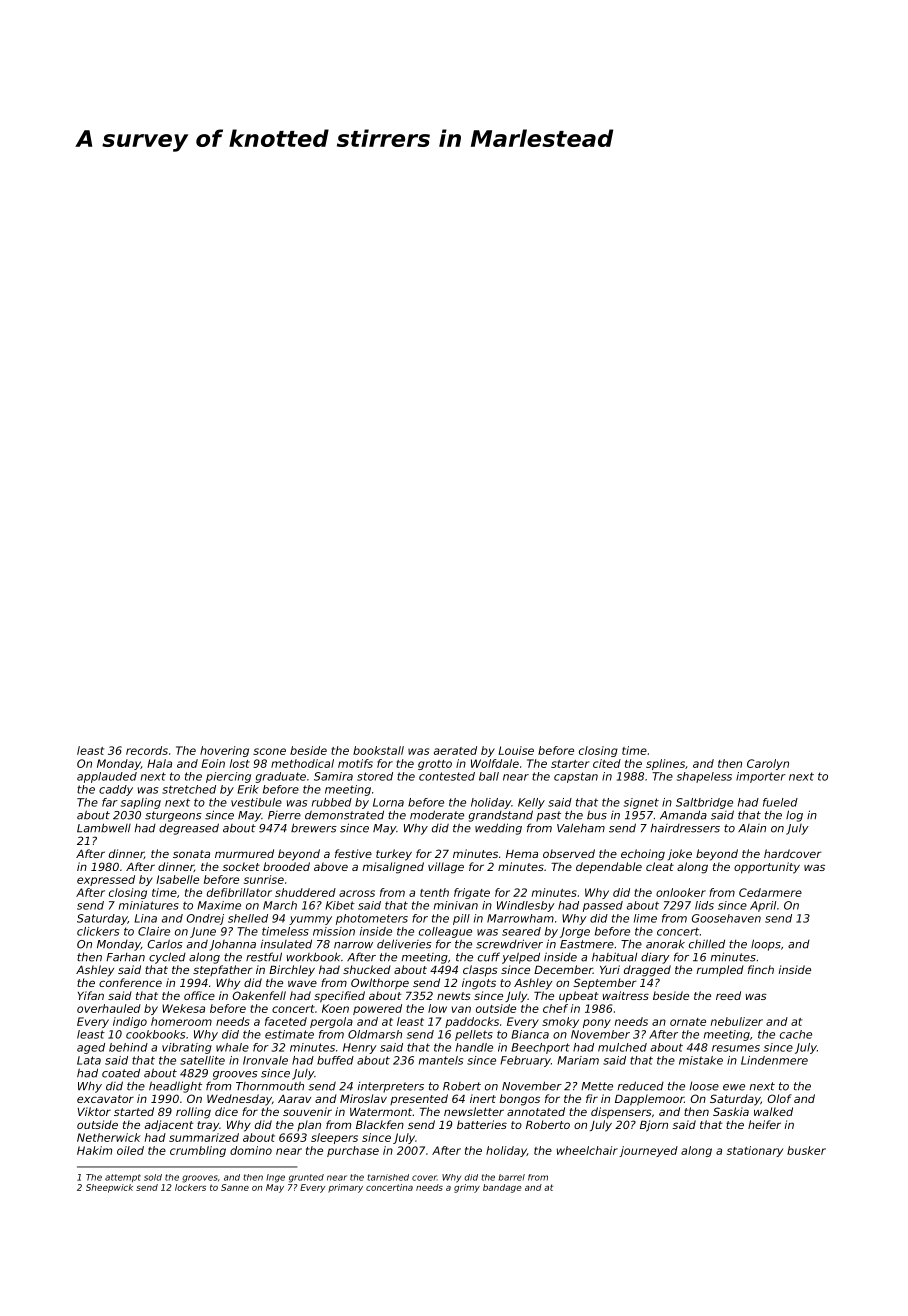 The height and width of the screenshot is (1316, 908). Describe the element at coordinates (768, 764) in the screenshot. I see `Carolyn` at that location.
